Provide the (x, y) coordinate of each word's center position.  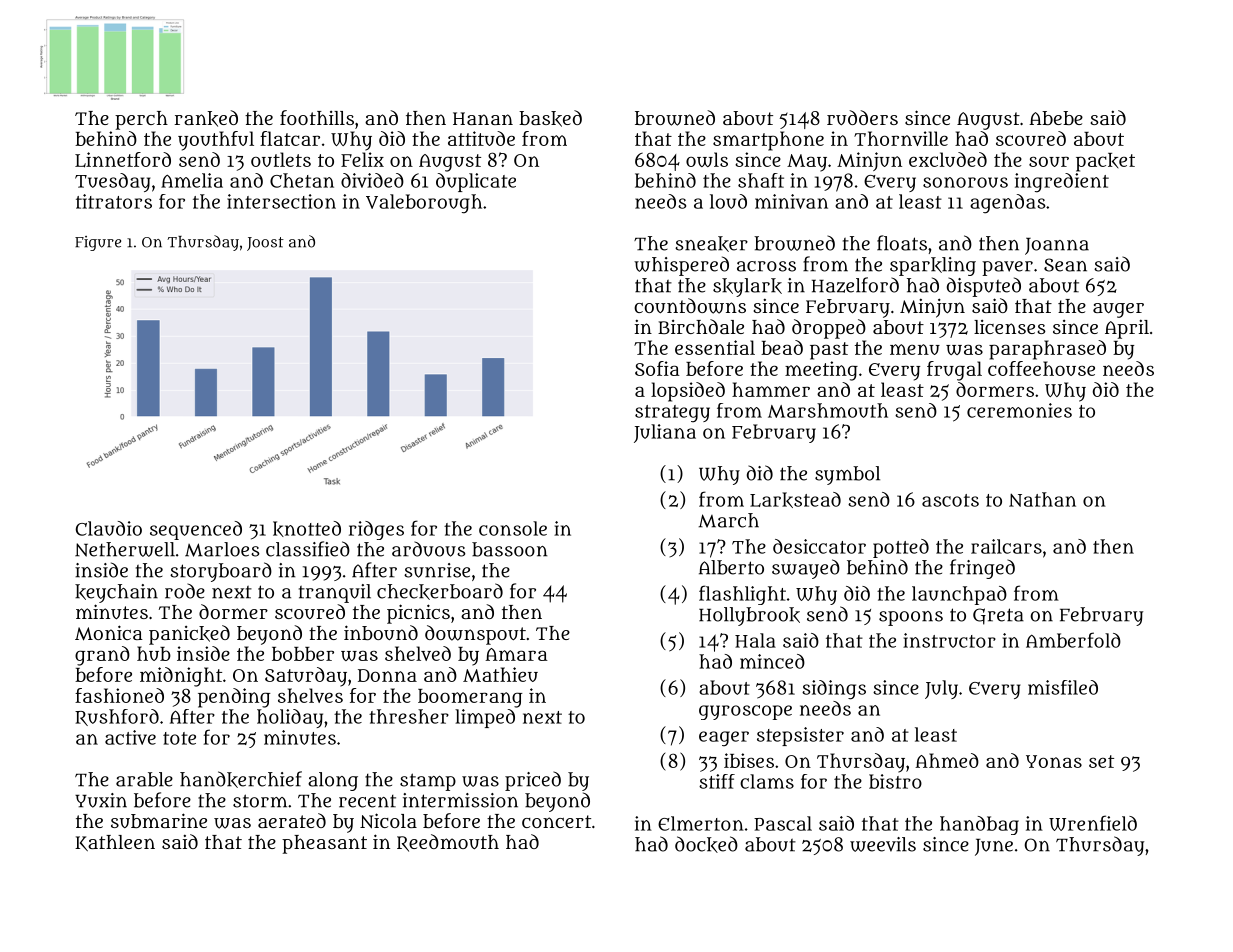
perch (141, 120)
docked (706, 844)
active (130, 737)
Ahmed (947, 760)
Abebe (1056, 118)
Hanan (483, 118)
